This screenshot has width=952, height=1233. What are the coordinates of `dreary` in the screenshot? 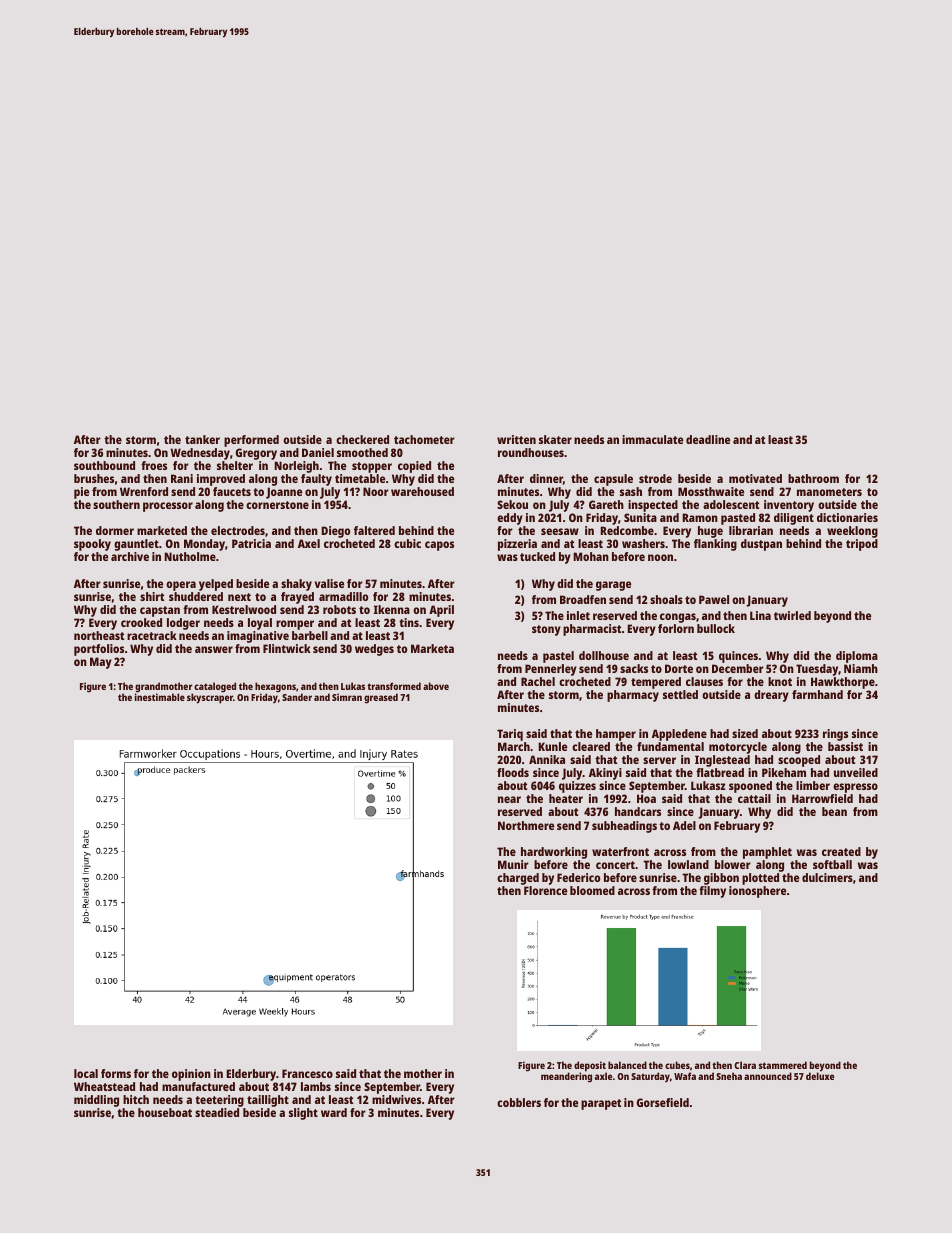 It's located at (771, 696).
